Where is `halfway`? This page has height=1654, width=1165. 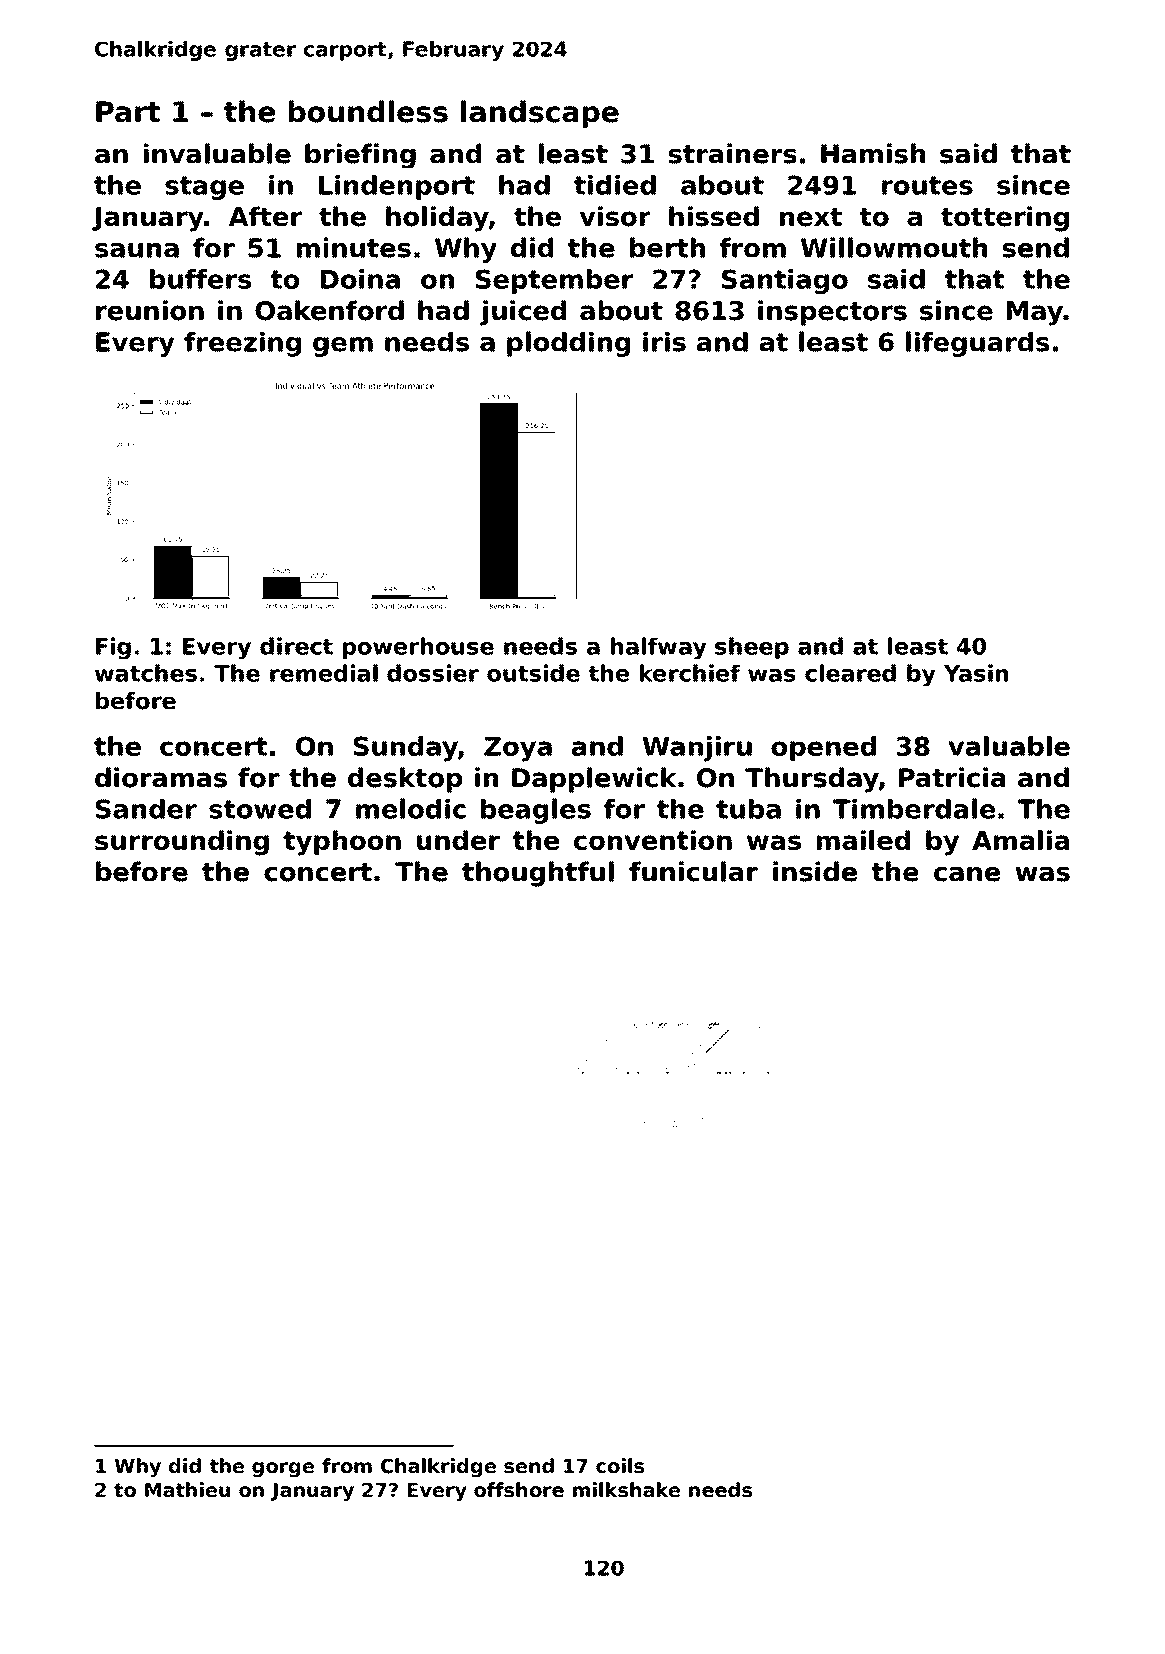
halfway is located at coordinates (659, 648).
